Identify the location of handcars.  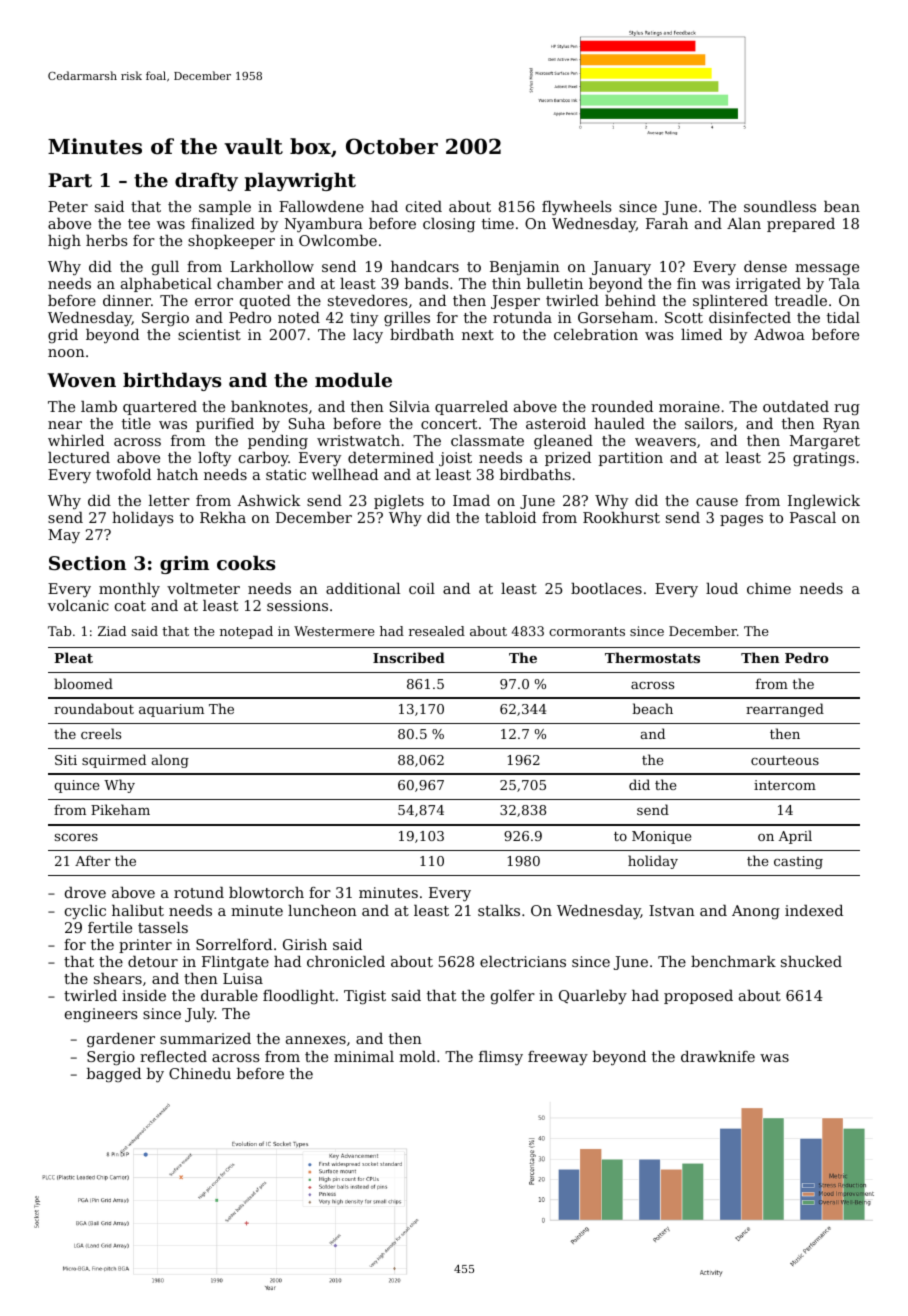
(425, 266).
